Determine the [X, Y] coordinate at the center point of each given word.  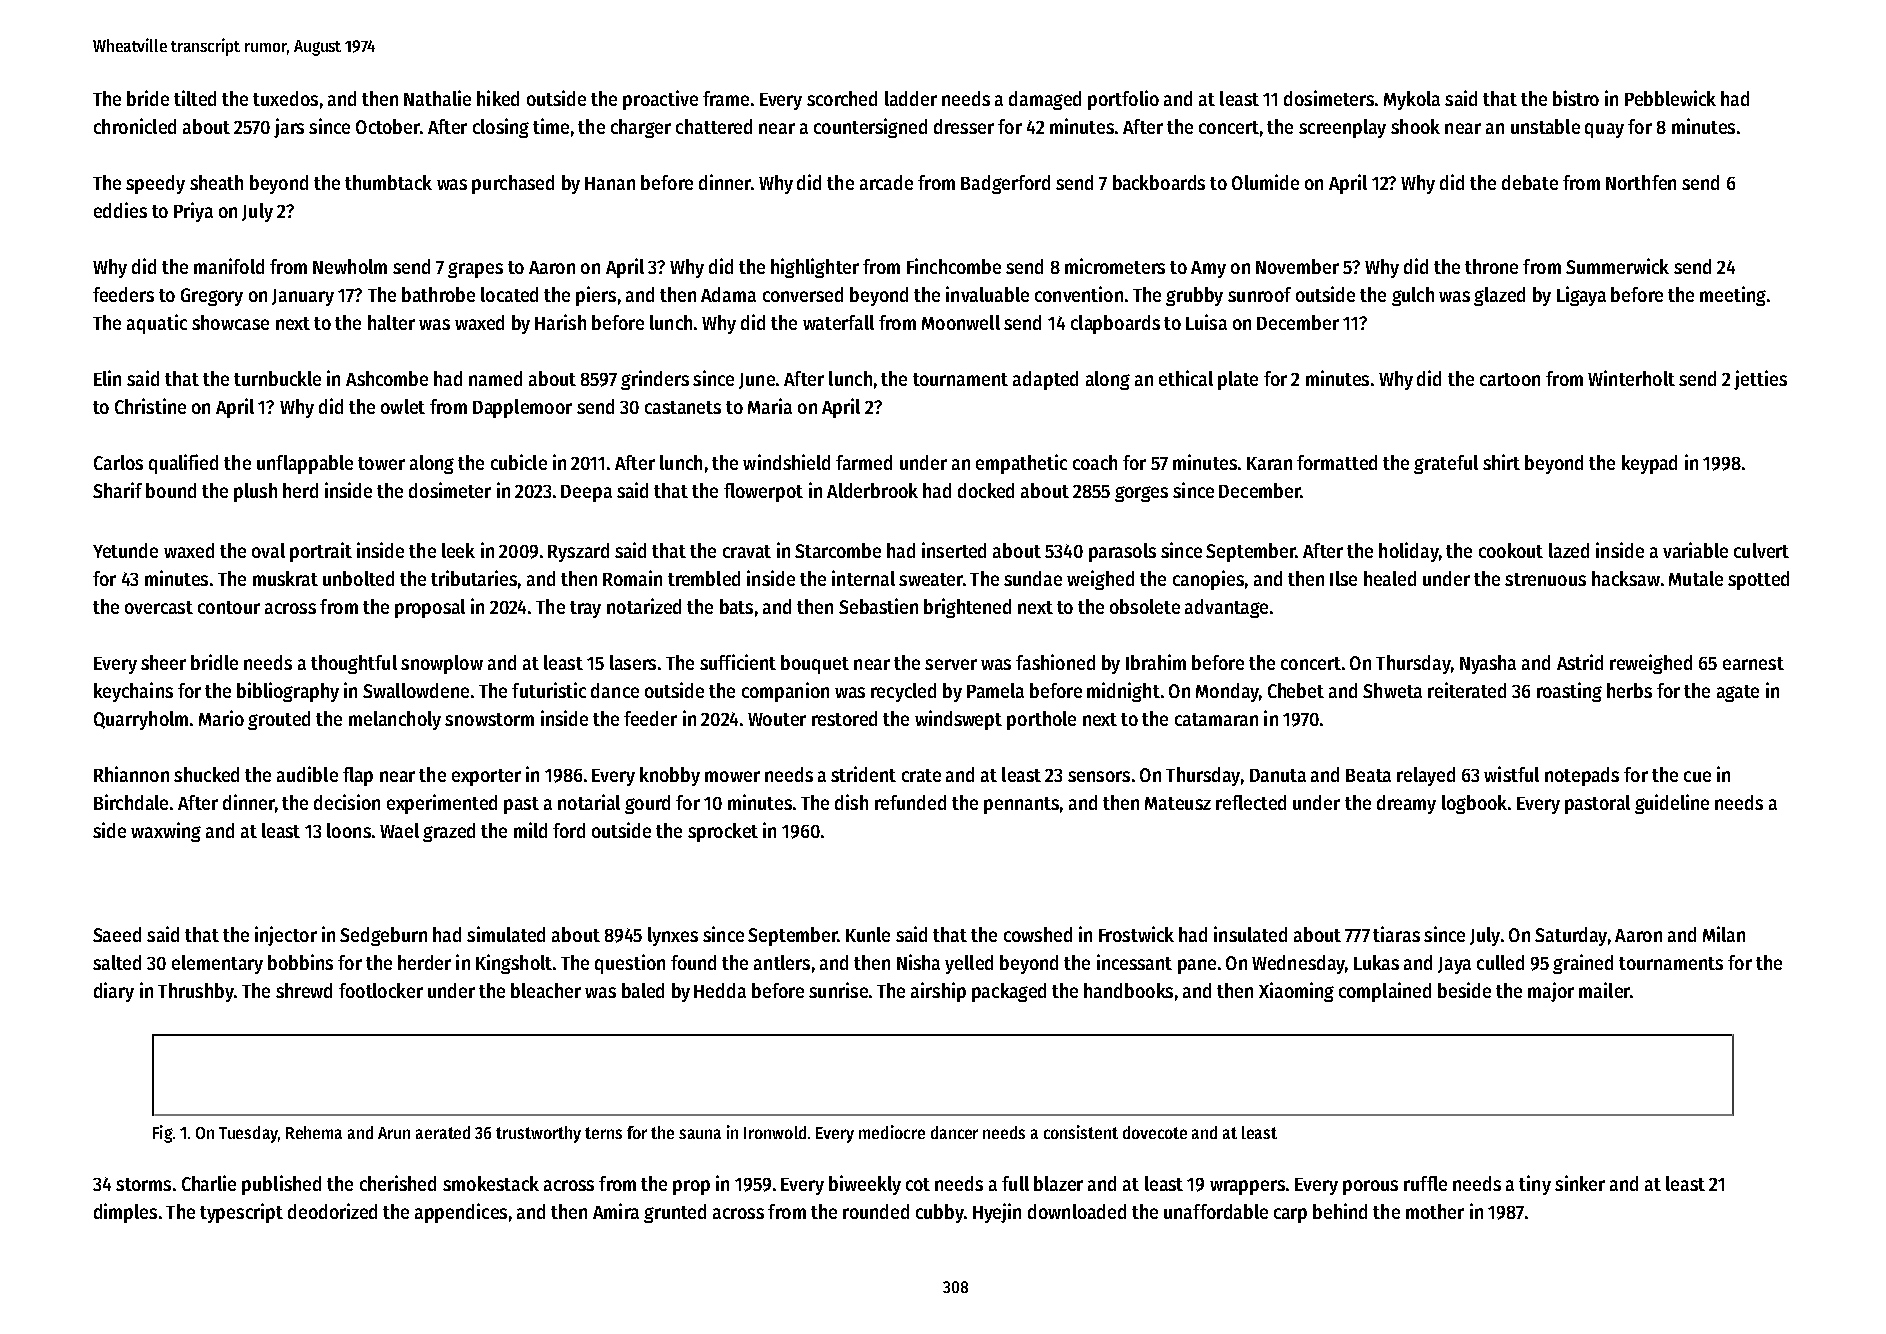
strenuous [1545, 579]
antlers [782, 962]
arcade [886, 182]
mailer [1604, 990]
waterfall [838, 322]
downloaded [1077, 1211]
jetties [1760, 380]
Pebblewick [1670, 98]
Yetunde [125, 550]
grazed [449, 832]
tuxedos [285, 98]
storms [143, 1184]
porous [1370, 1187]
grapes [475, 270]
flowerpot [763, 492]
